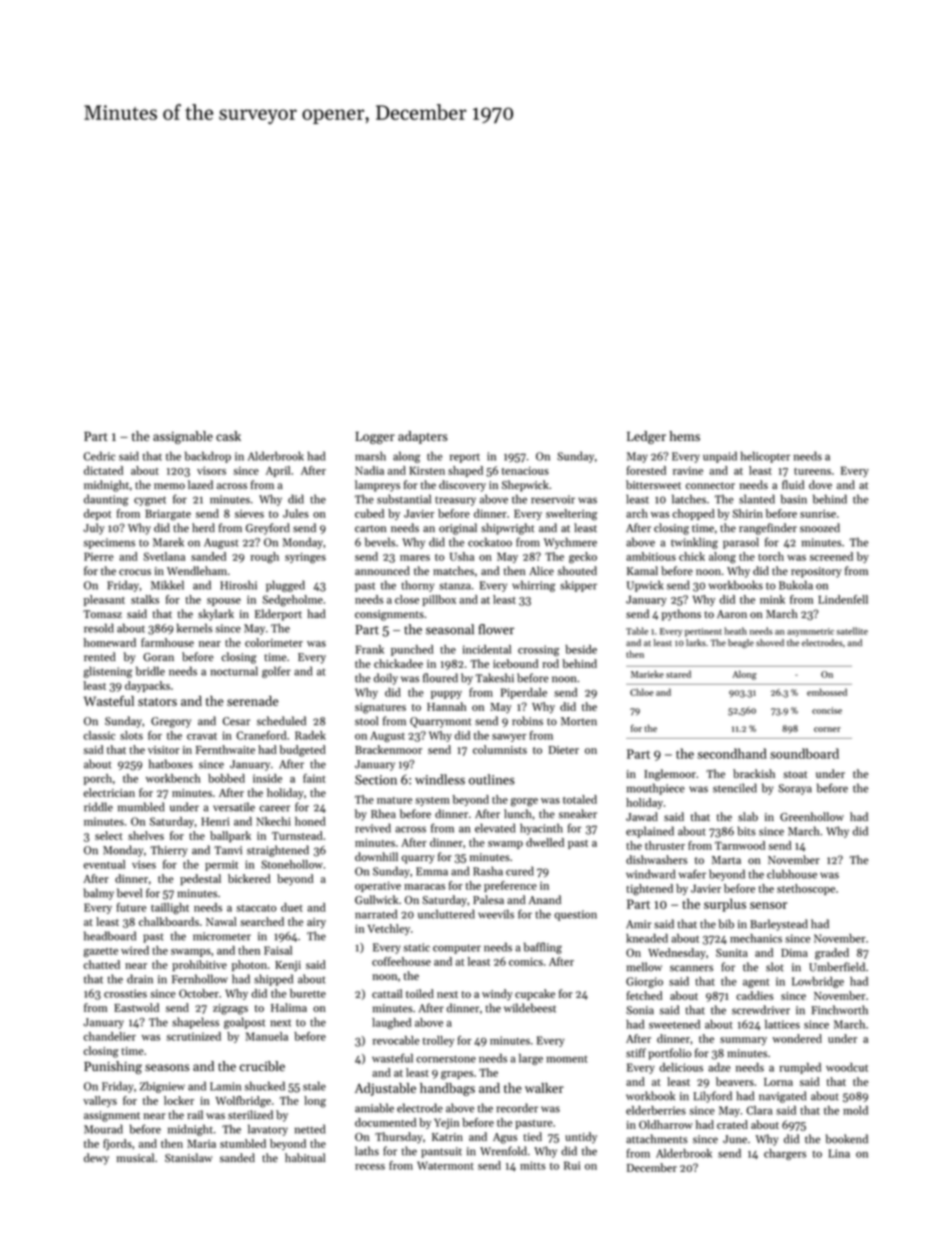  What do you see at coordinates (108, 672) in the screenshot?
I see `glistening` at bounding box center [108, 672].
